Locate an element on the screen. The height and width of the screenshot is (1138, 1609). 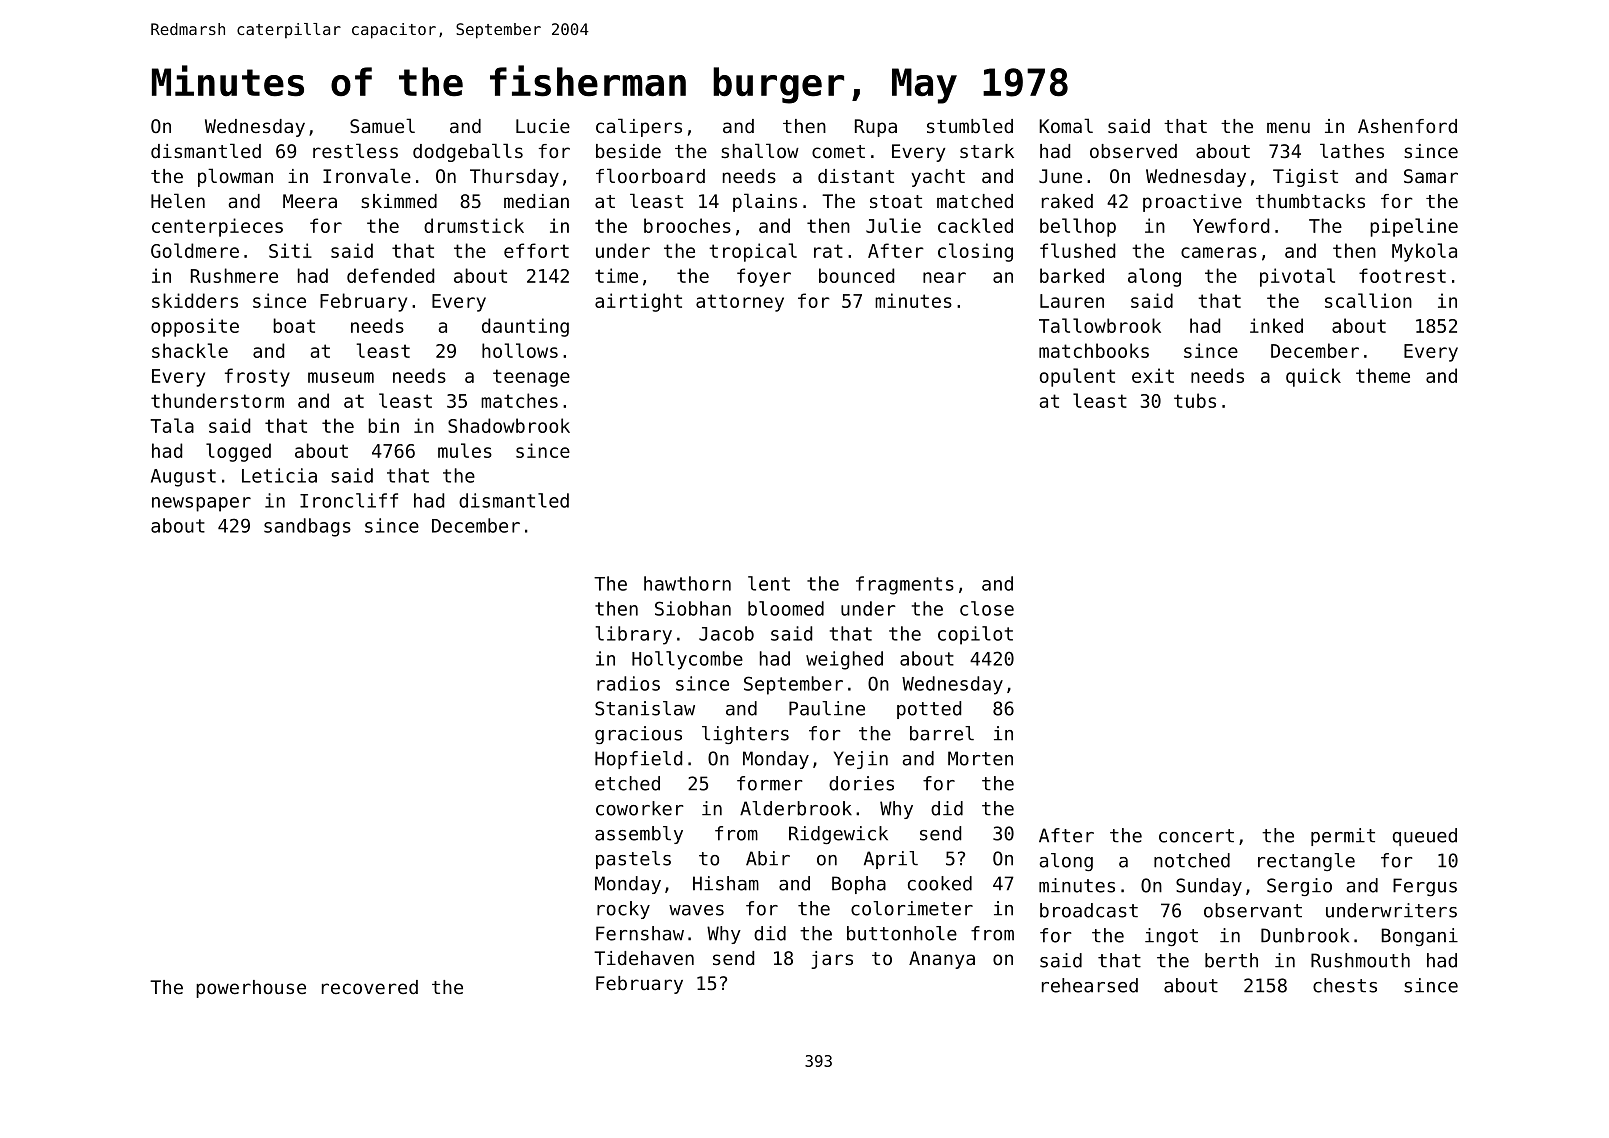
gracious is located at coordinates (638, 735).
